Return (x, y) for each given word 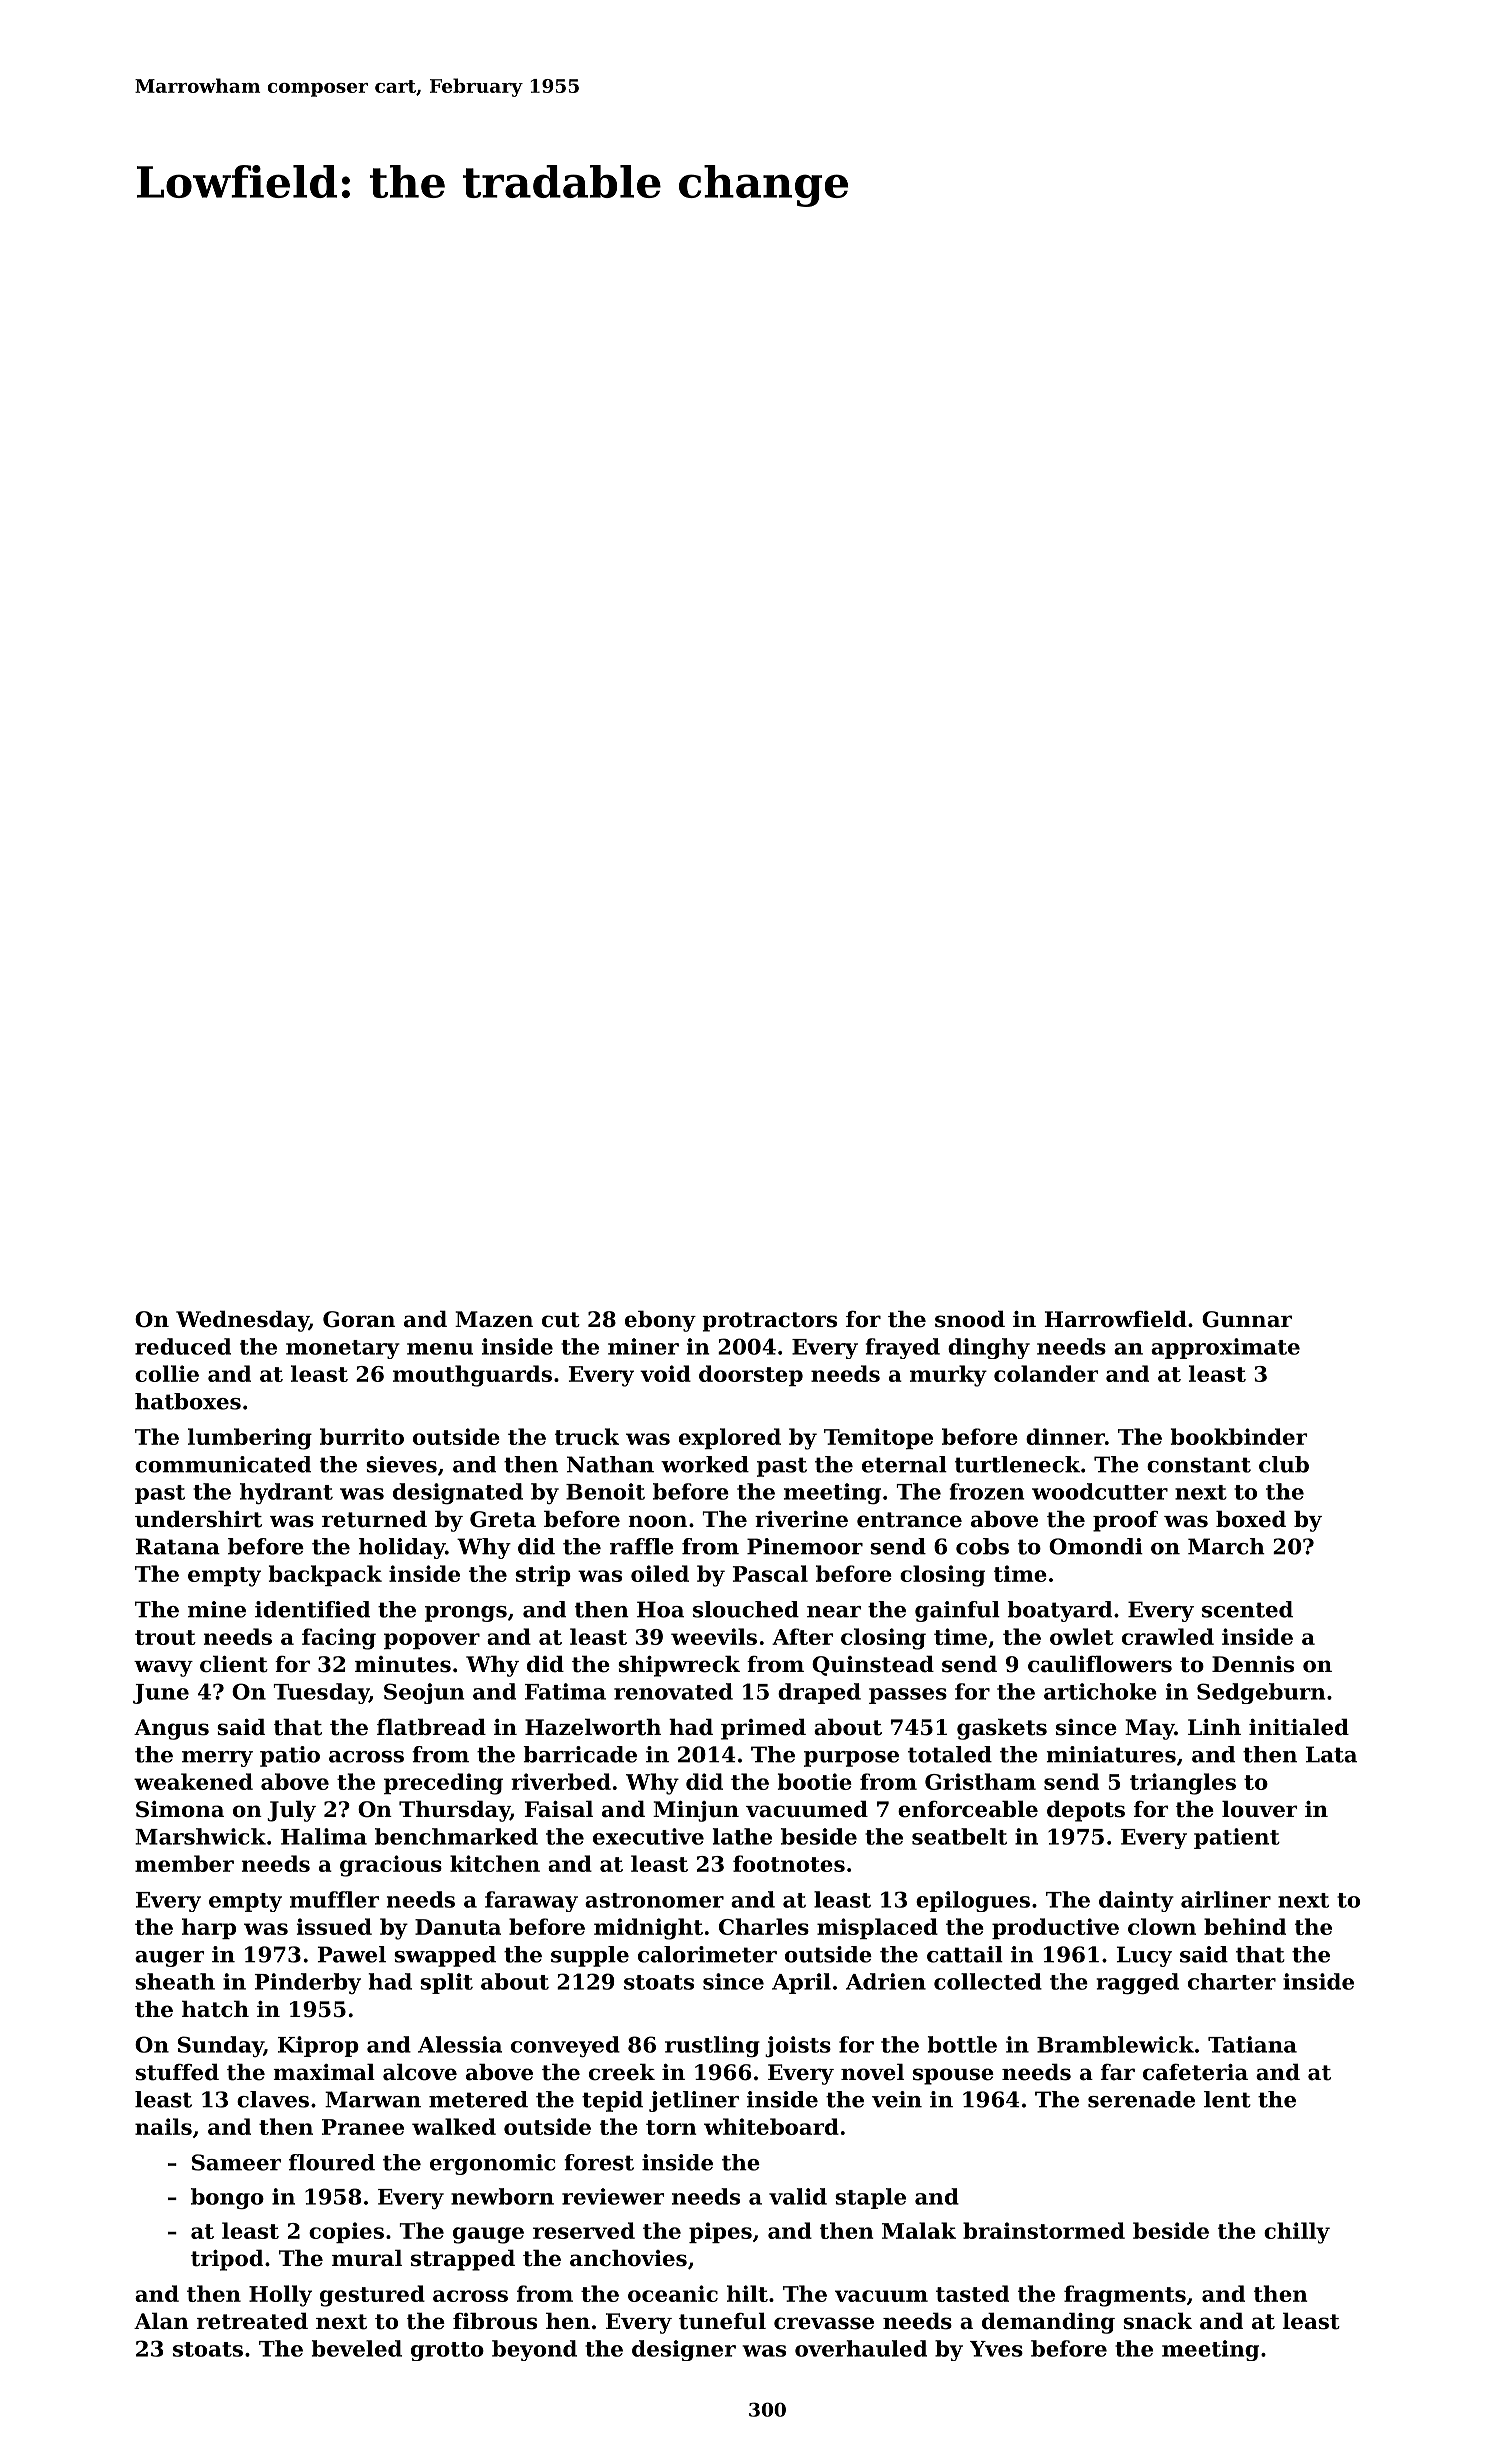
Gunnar (1247, 1319)
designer (684, 2350)
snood (970, 1319)
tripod (227, 2260)
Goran (359, 1319)
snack (1157, 2321)
